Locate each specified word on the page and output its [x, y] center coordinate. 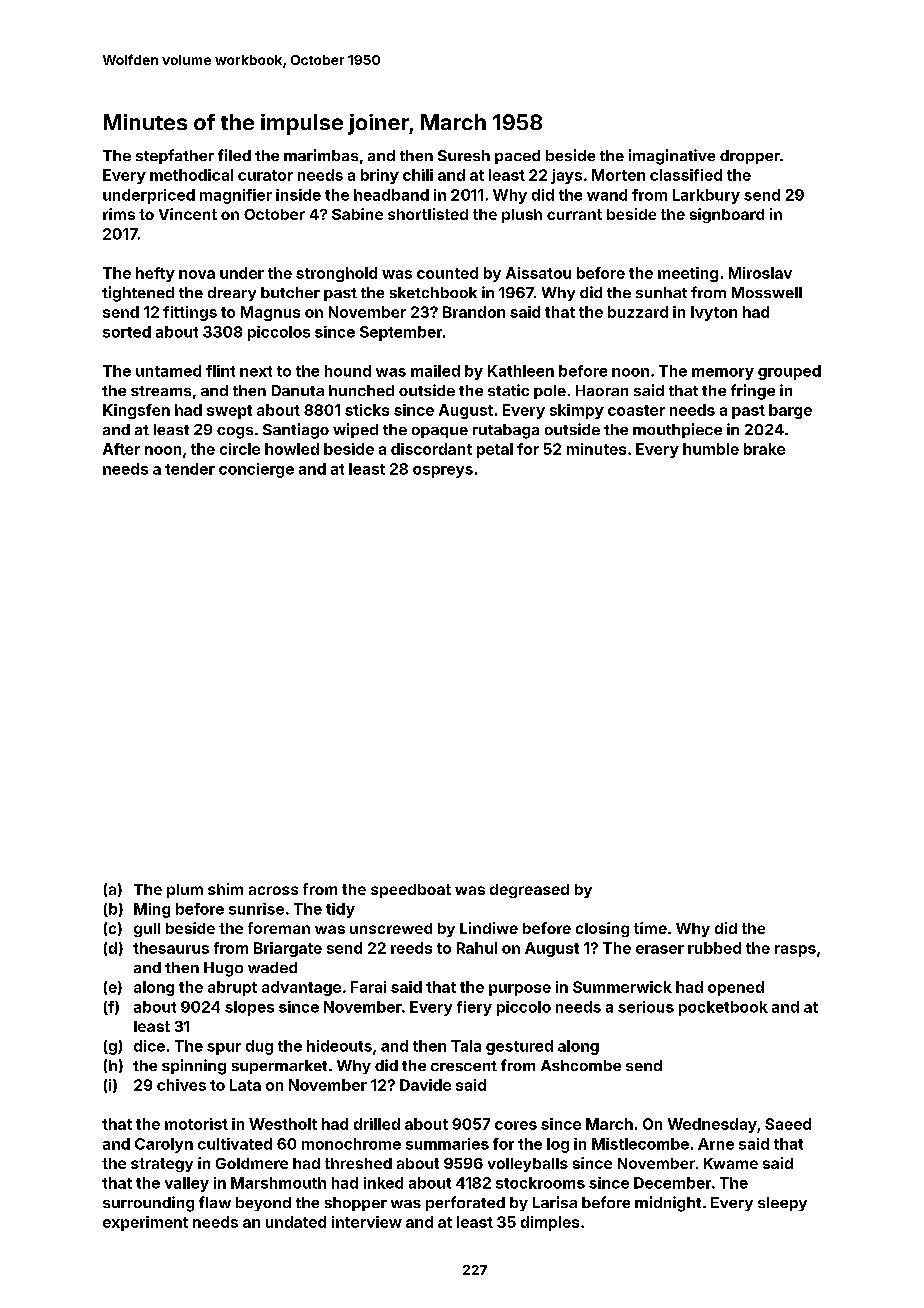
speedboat [411, 891]
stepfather [175, 156]
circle [240, 449]
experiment [145, 1223]
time [650, 928]
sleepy [782, 1204]
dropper [750, 157]
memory [723, 374]
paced [517, 157]
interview [367, 1222]
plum [185, 891]
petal [495, 450]
